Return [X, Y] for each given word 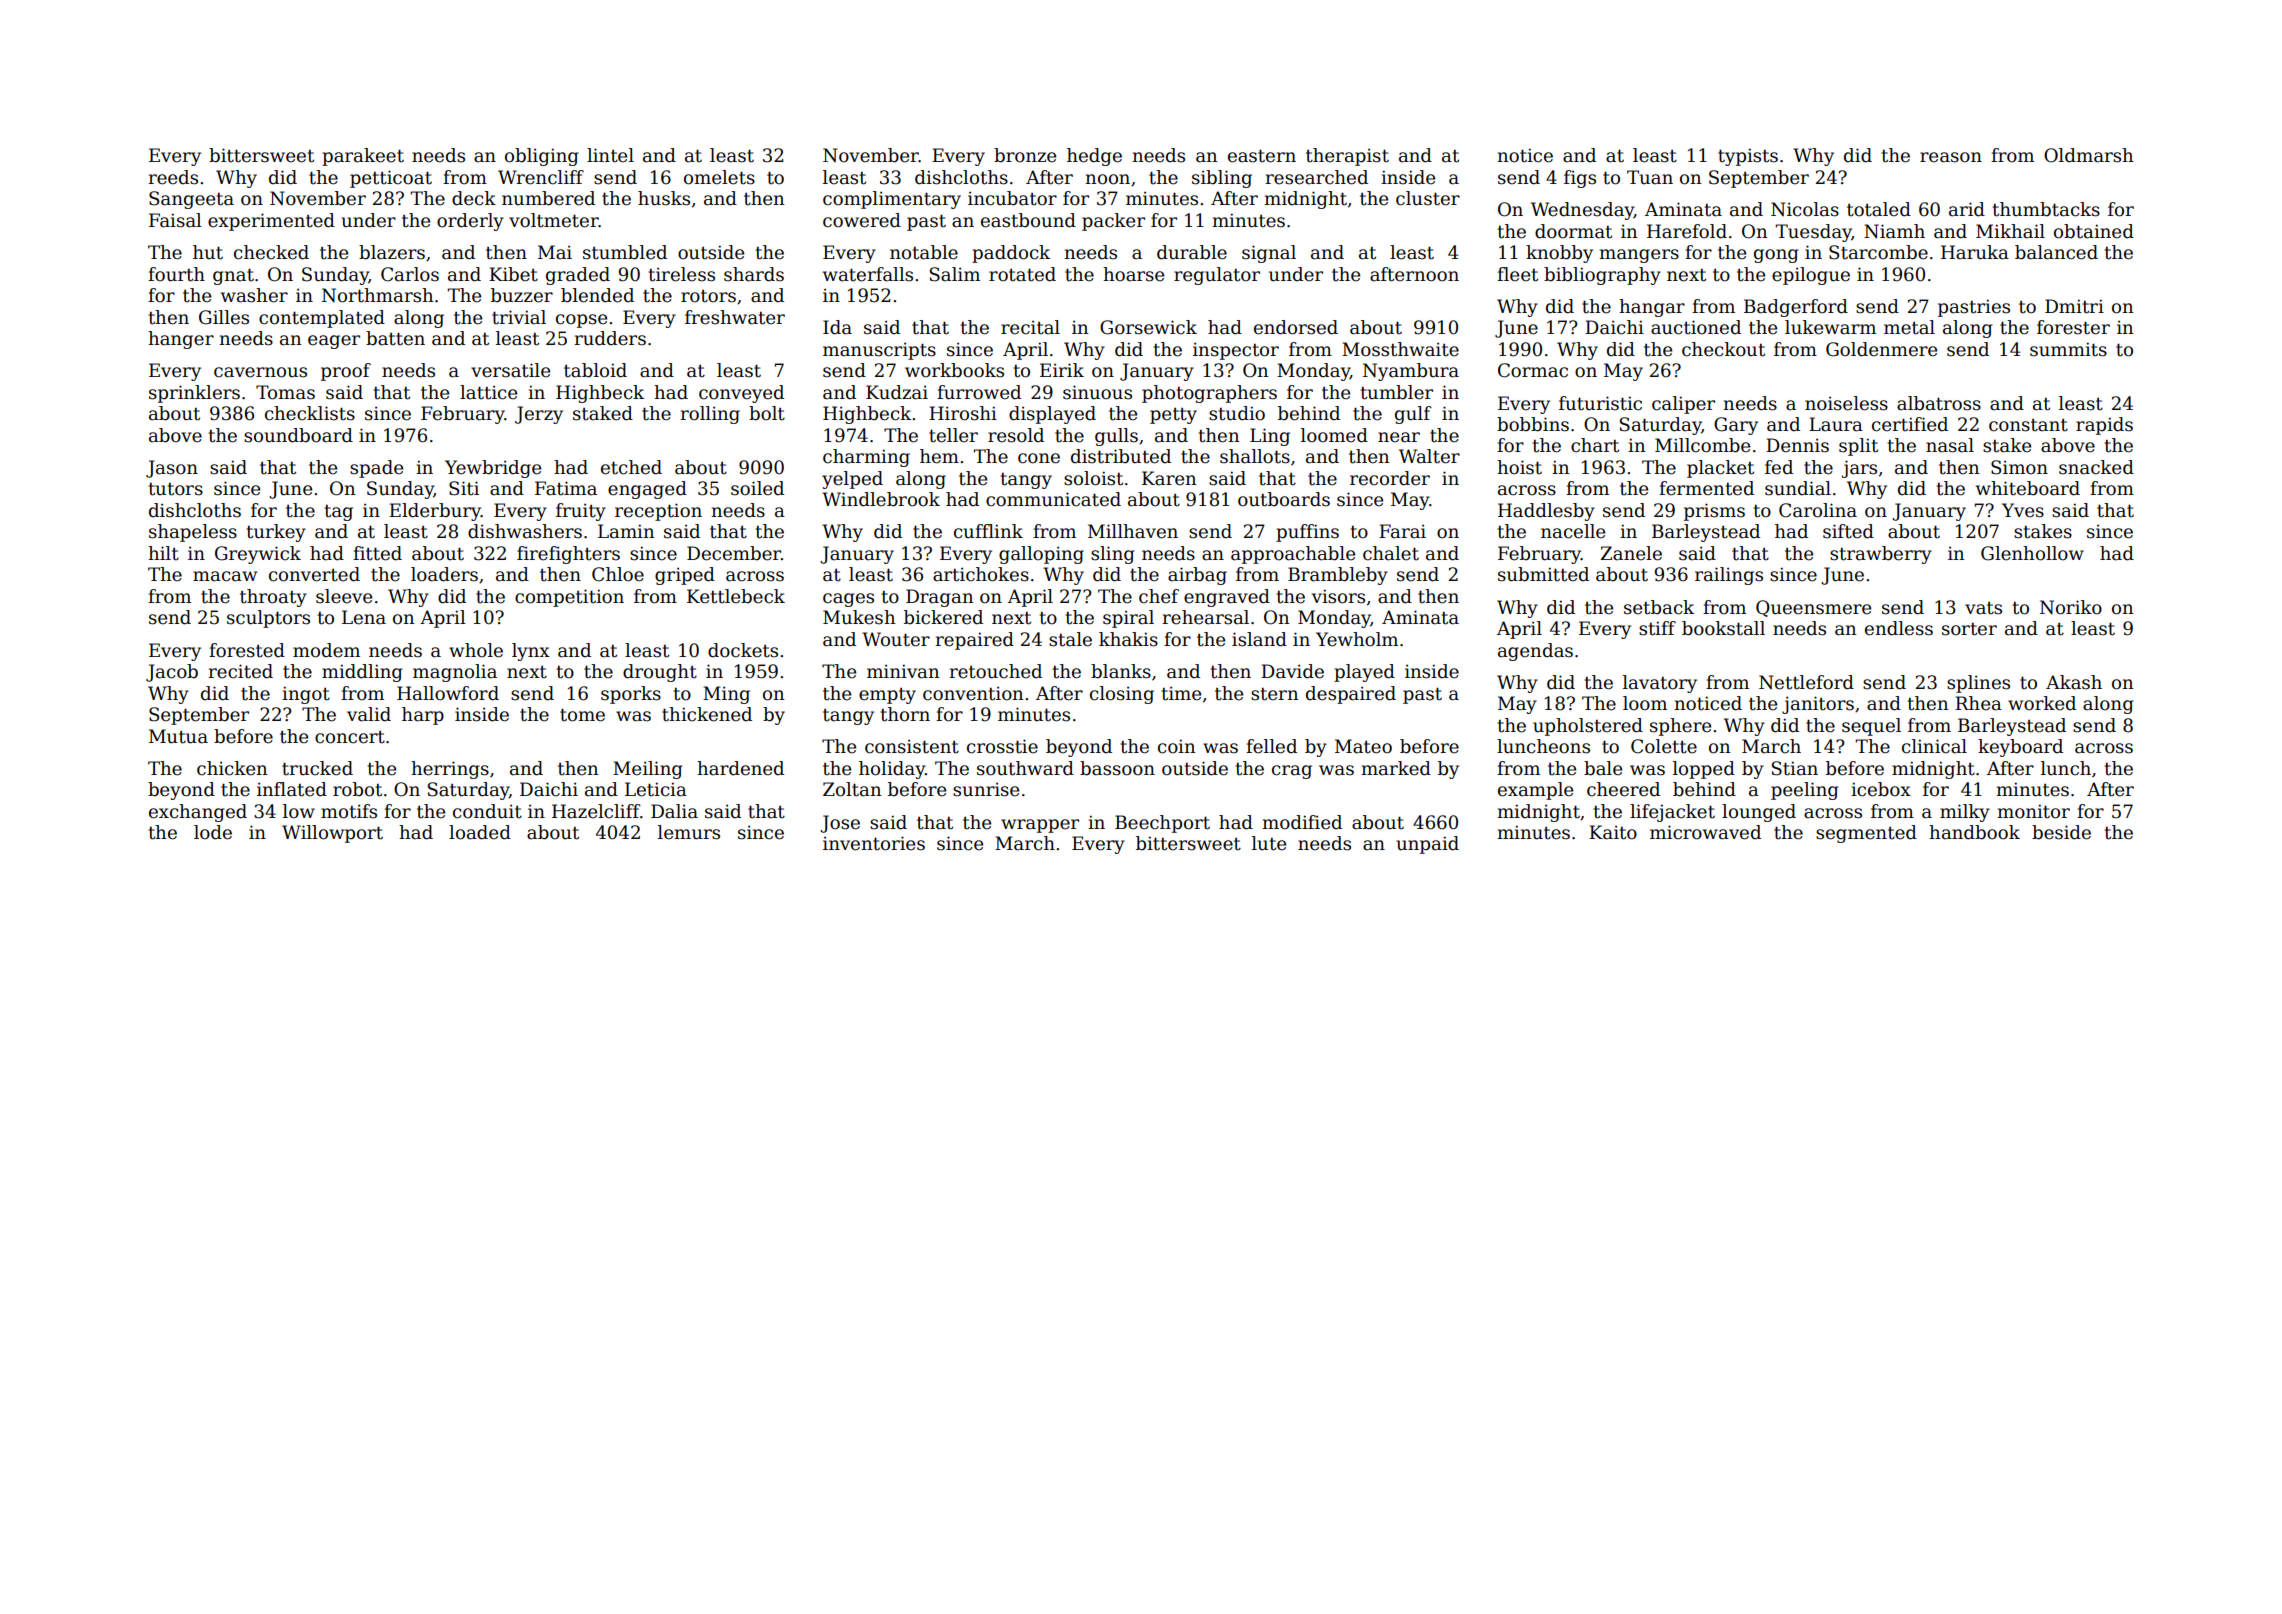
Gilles [224, 317]
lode [213, 832]
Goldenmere [1881, 349]
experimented [271, 222]
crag [1292, 772]
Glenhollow [2032, 553]
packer [1113, 222]
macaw [225, 576]
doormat [1573, 231]
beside [2061, 832]
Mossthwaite [1400, 349]
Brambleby [1338, 576]
